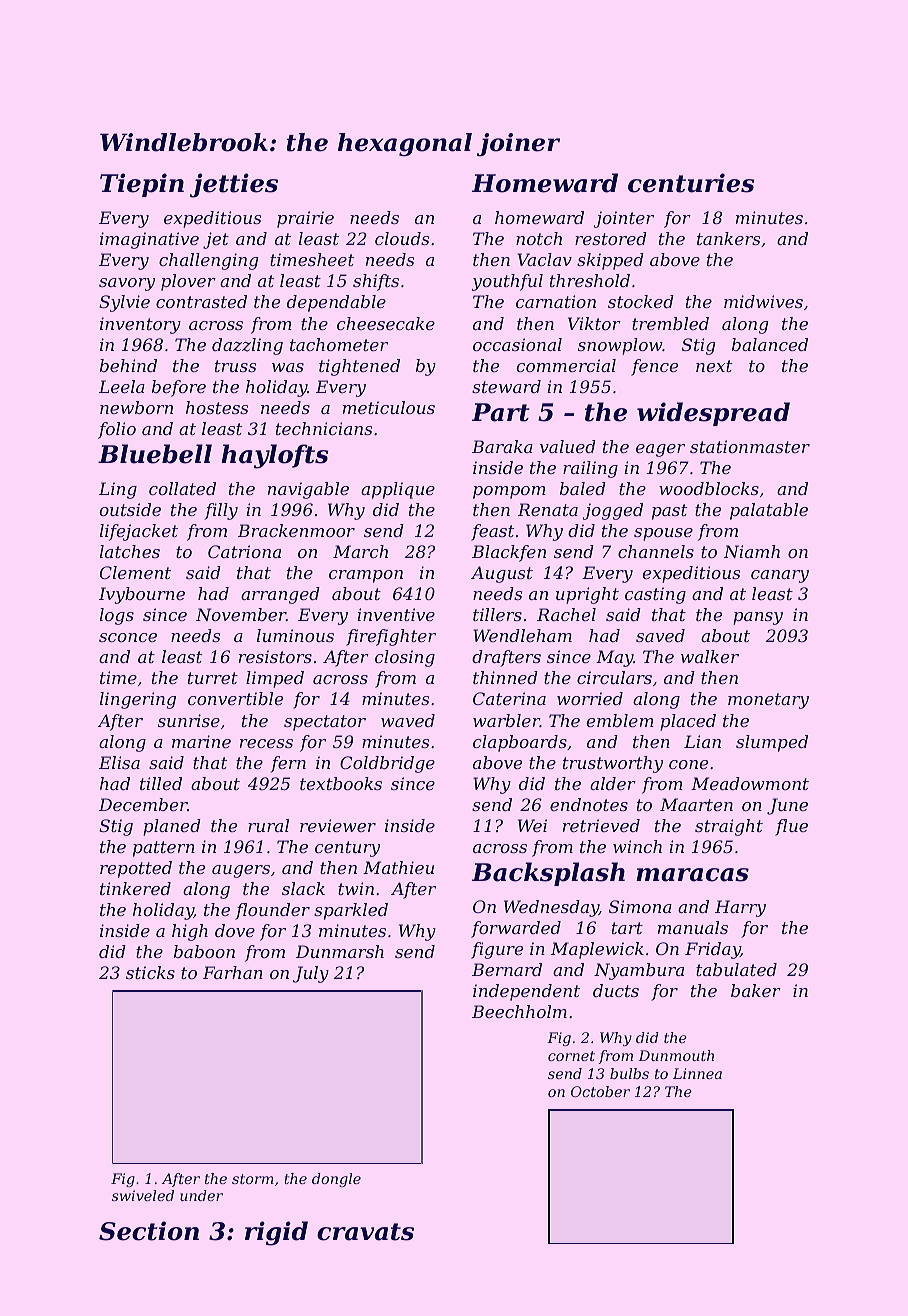 The height and width of the screenshot is (1316, 908). Describe the element at coordinates (234, 185) in the screenshot. I see `jetties` at that location.
